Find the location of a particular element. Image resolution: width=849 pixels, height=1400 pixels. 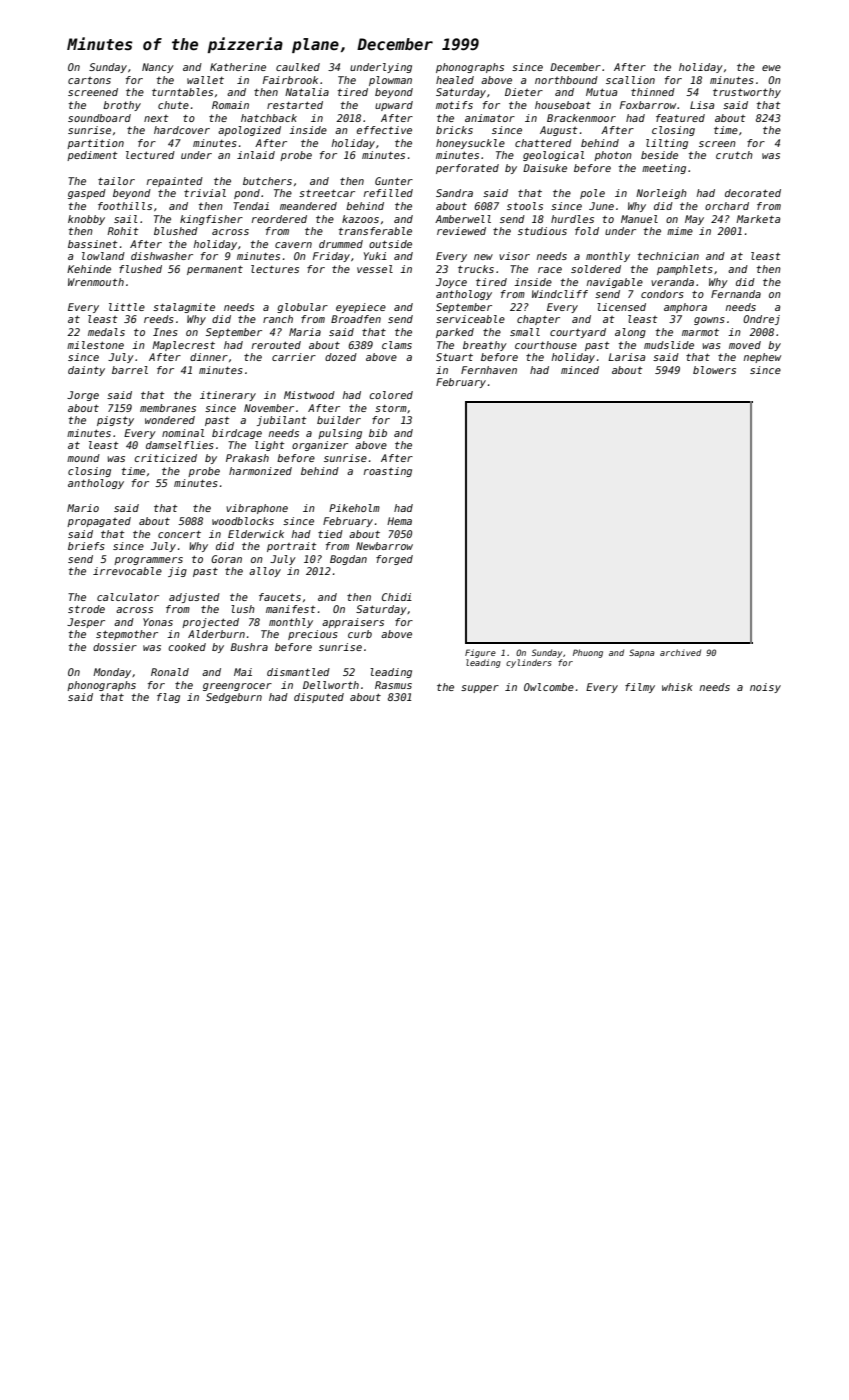

caulked is located at coordinates (298, 67).
